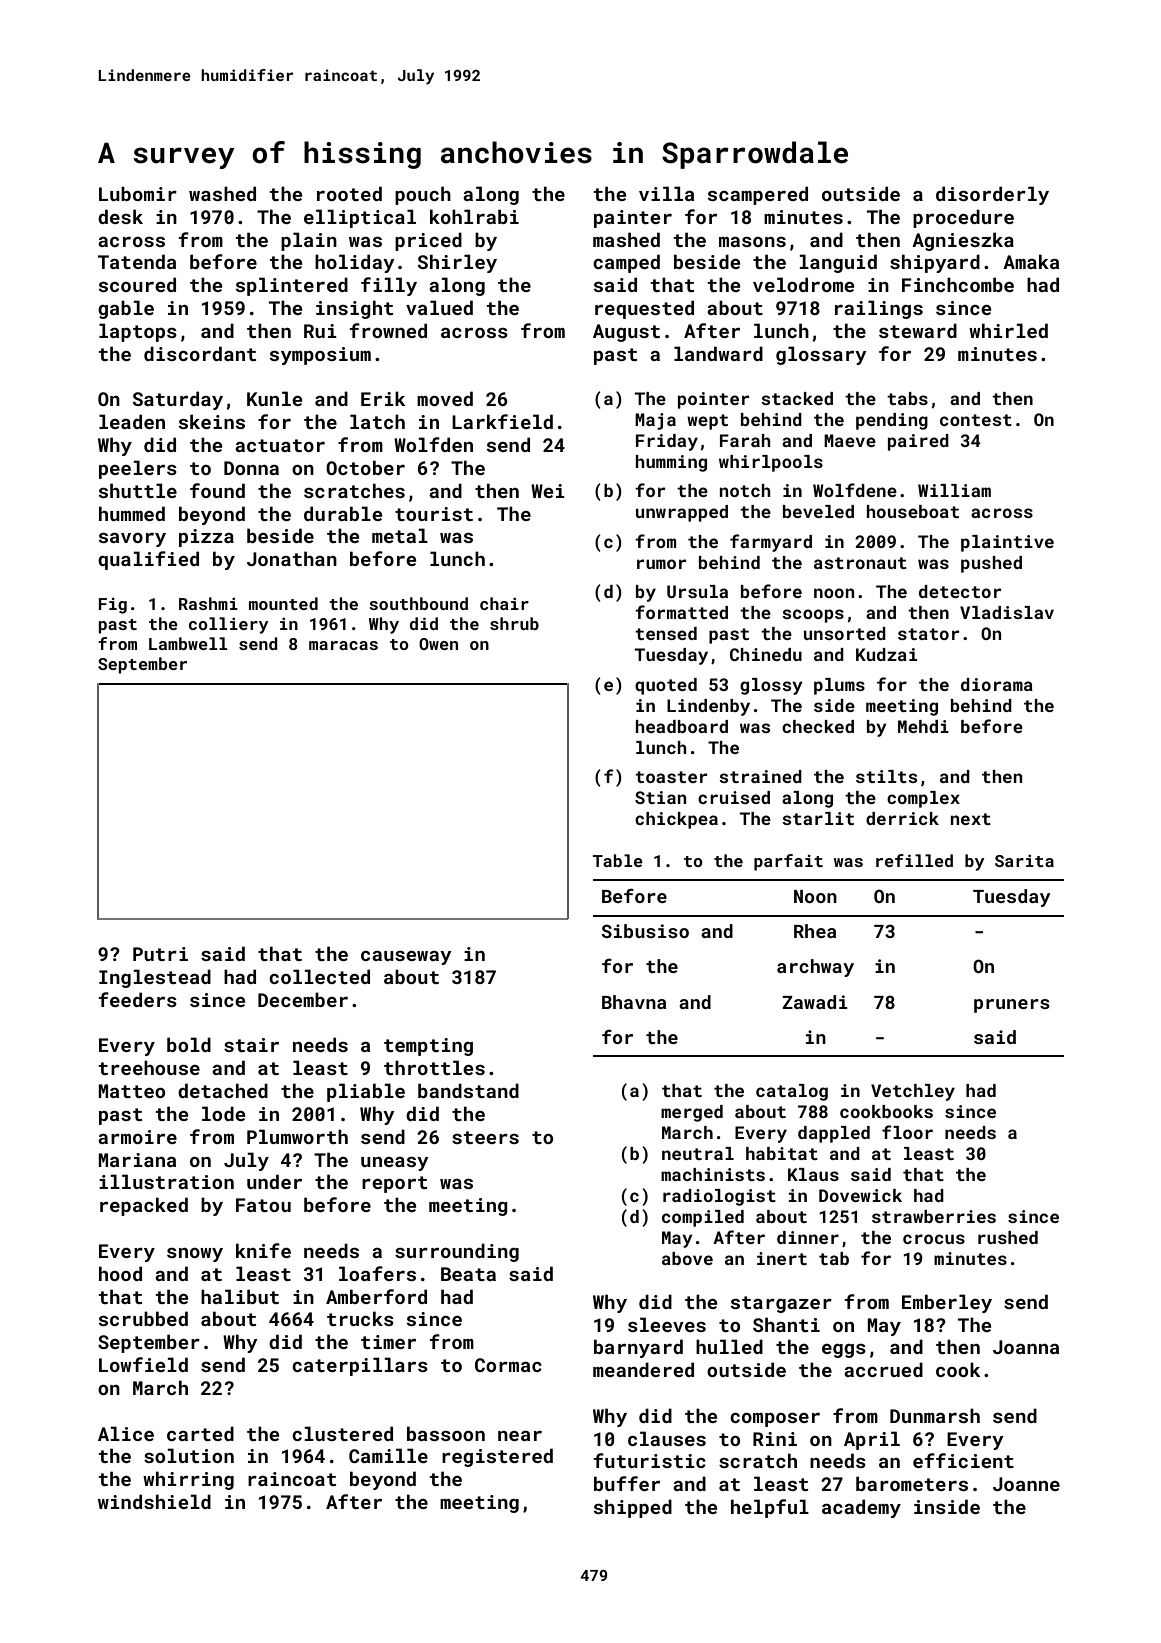 The image size is (1161, 1643). Describe the element at coordinates (633, 1508) in the document. I see `shipped` at that location.
